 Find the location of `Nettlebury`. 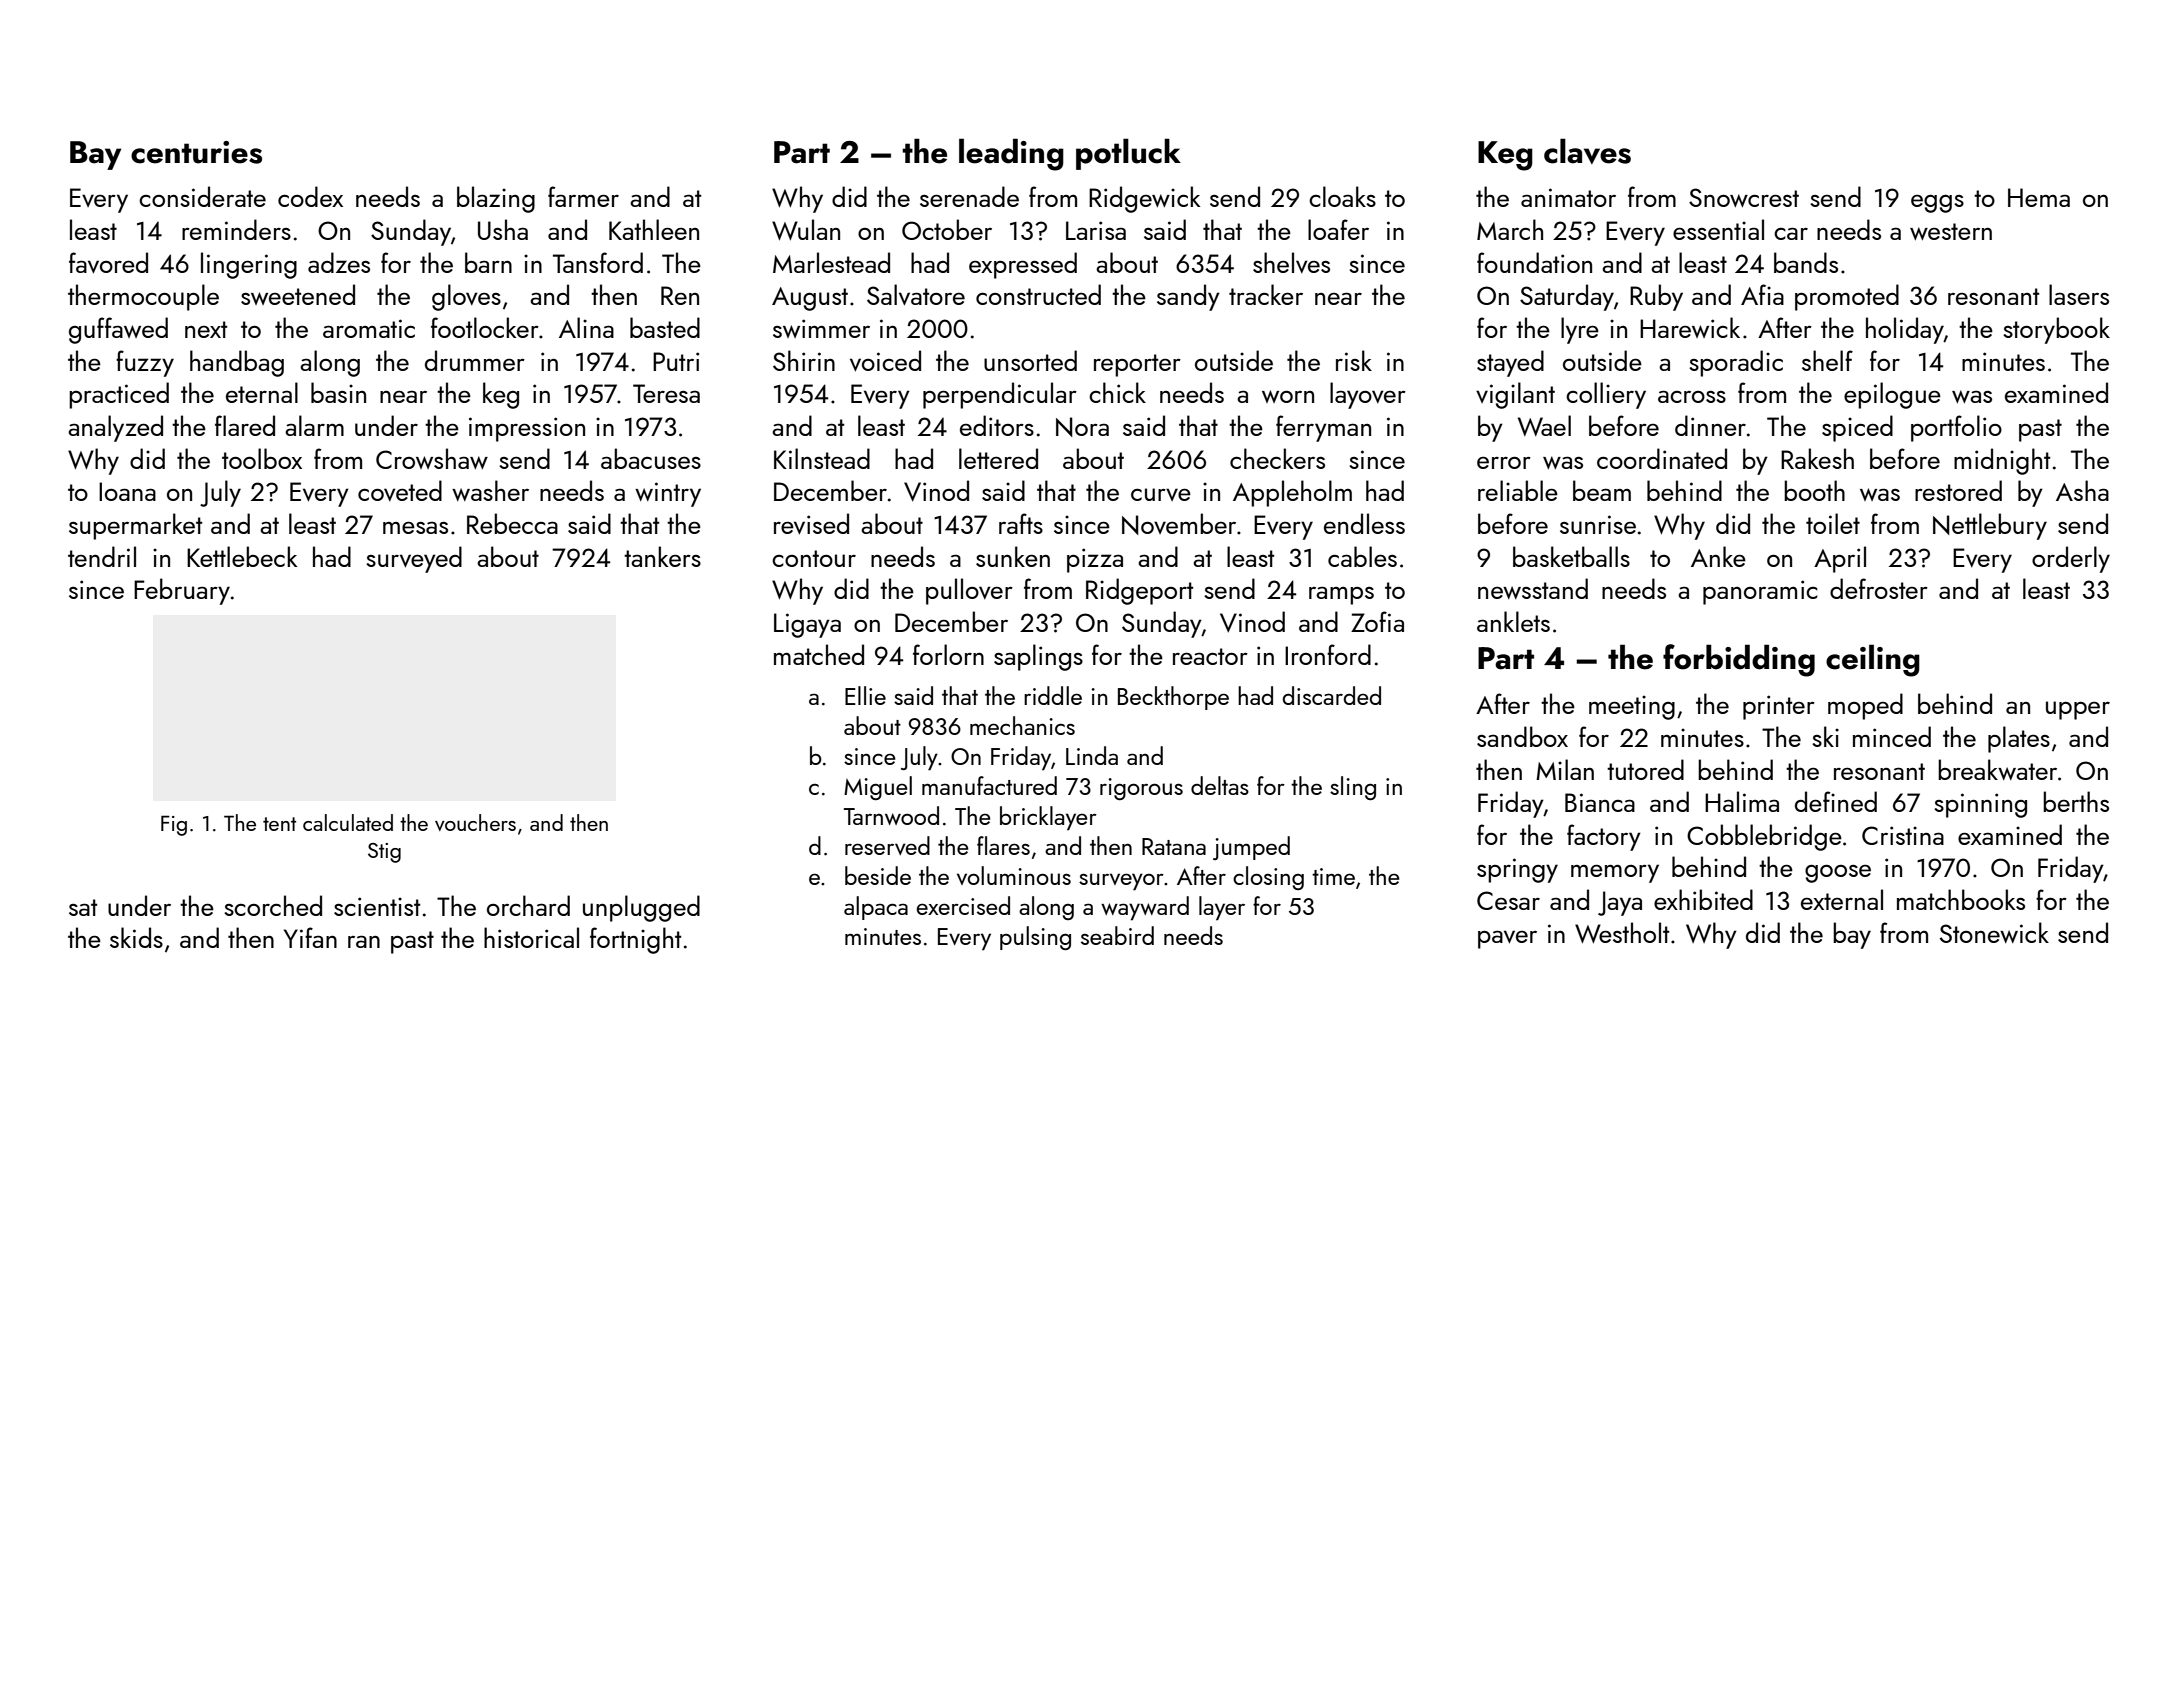

Nettlebury is located at coordinates (1990, 526).
